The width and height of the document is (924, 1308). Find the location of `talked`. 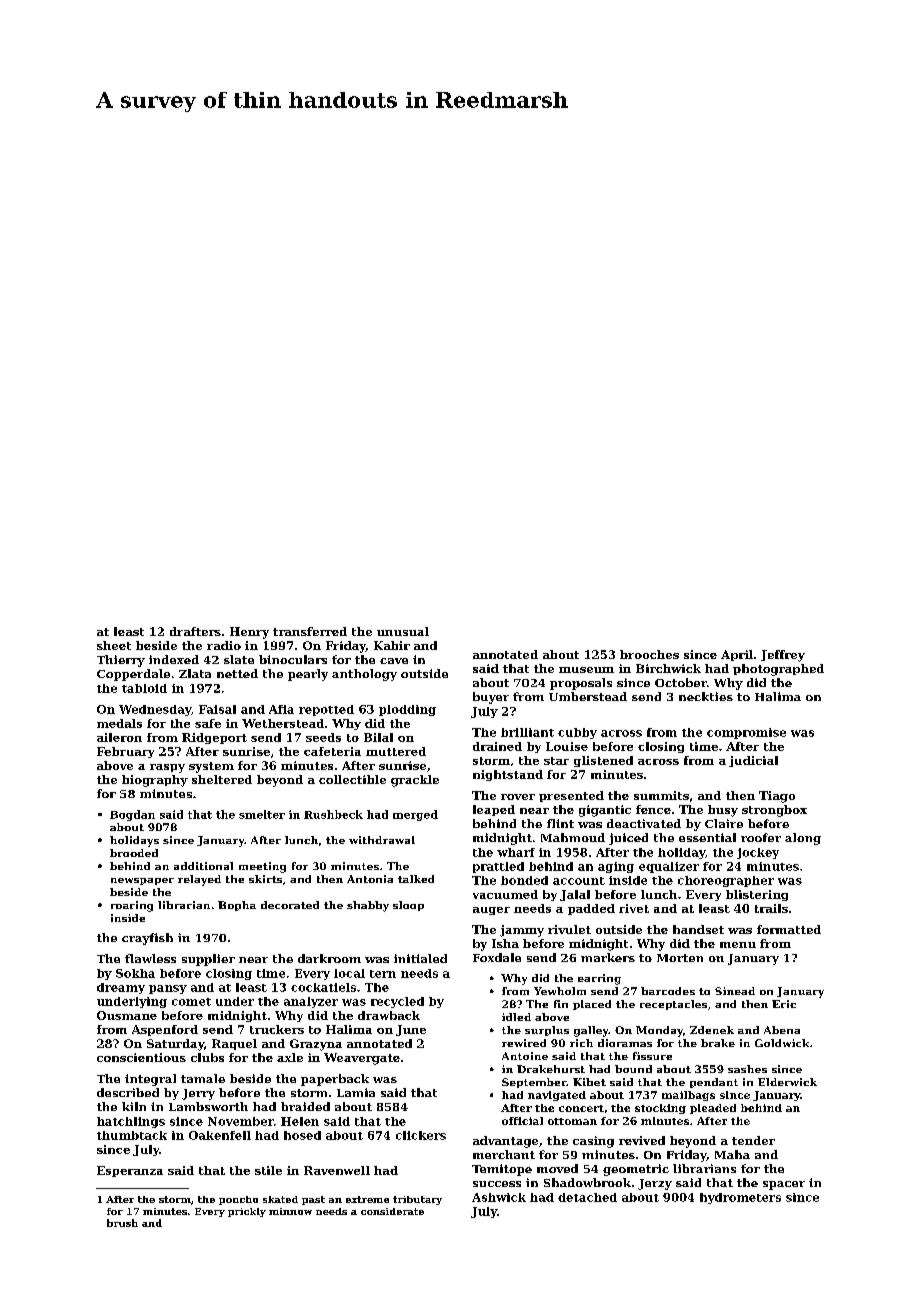

talked is located at coordinates (416, 879).
